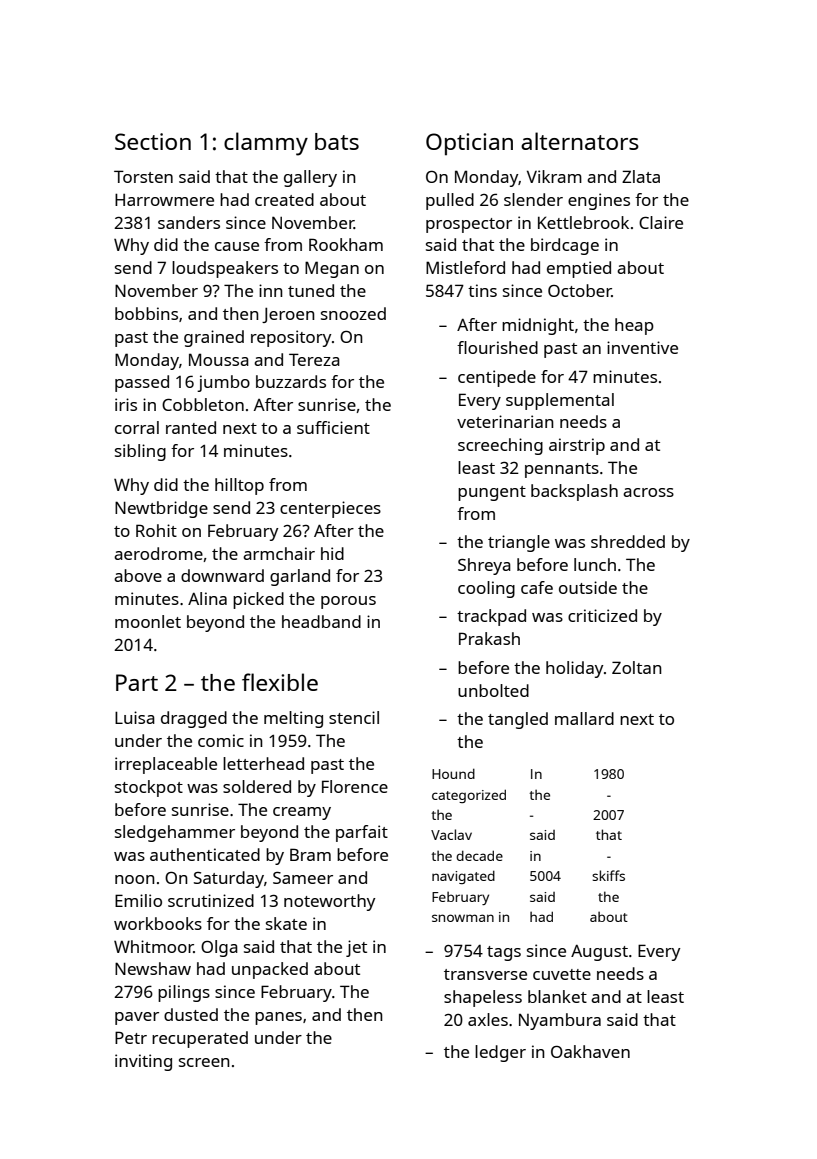  Describe the element at coordinates (200, 1039) in the screenshot. I see `recuperated` at that location.
